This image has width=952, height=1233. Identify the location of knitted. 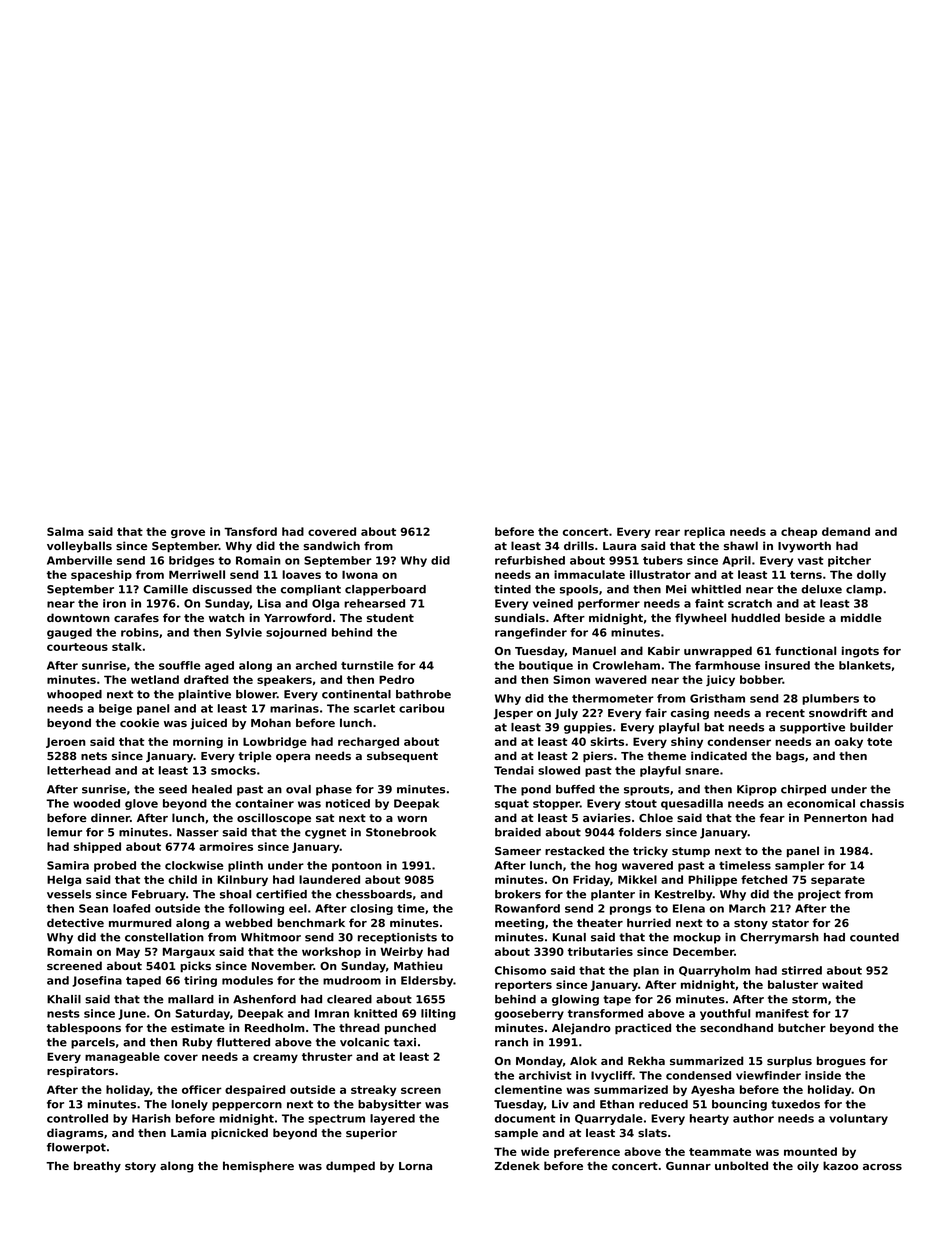
(375, 1013).
